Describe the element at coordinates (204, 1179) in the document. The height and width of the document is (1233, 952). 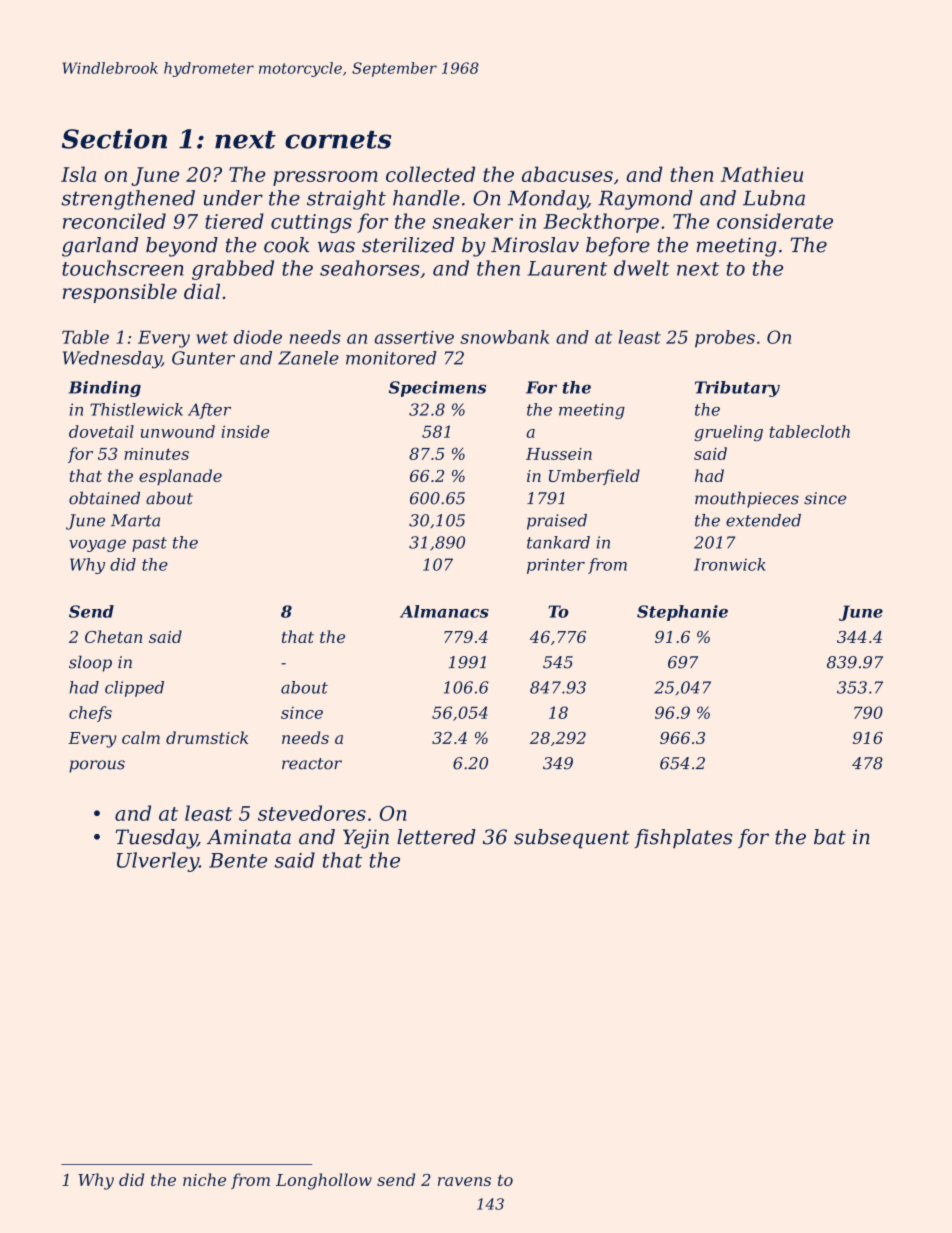
I see `niche` at that location.
